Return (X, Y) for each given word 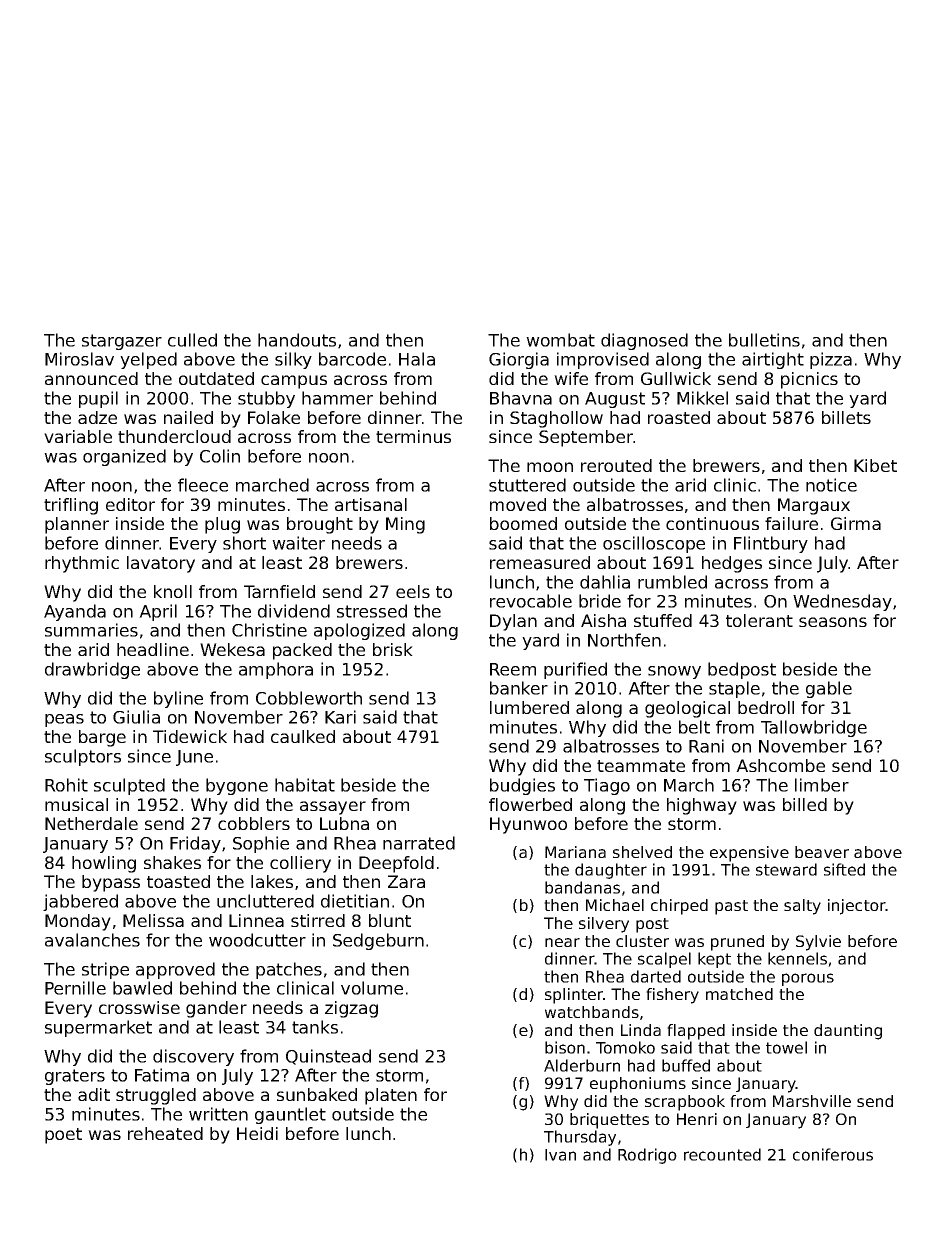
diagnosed (644, 341)
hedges (732, 564)
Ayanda (75, 612)
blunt (390, 920)
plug (222, 525)
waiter (298, 543)
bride (600, 601)
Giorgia (519, 360)
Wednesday (842, 602)
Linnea (256, 920)
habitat (305, 785)
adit (94, 1094)
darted (656, 976)
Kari (340, 717)
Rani (706, 746)
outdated (216, 378)
